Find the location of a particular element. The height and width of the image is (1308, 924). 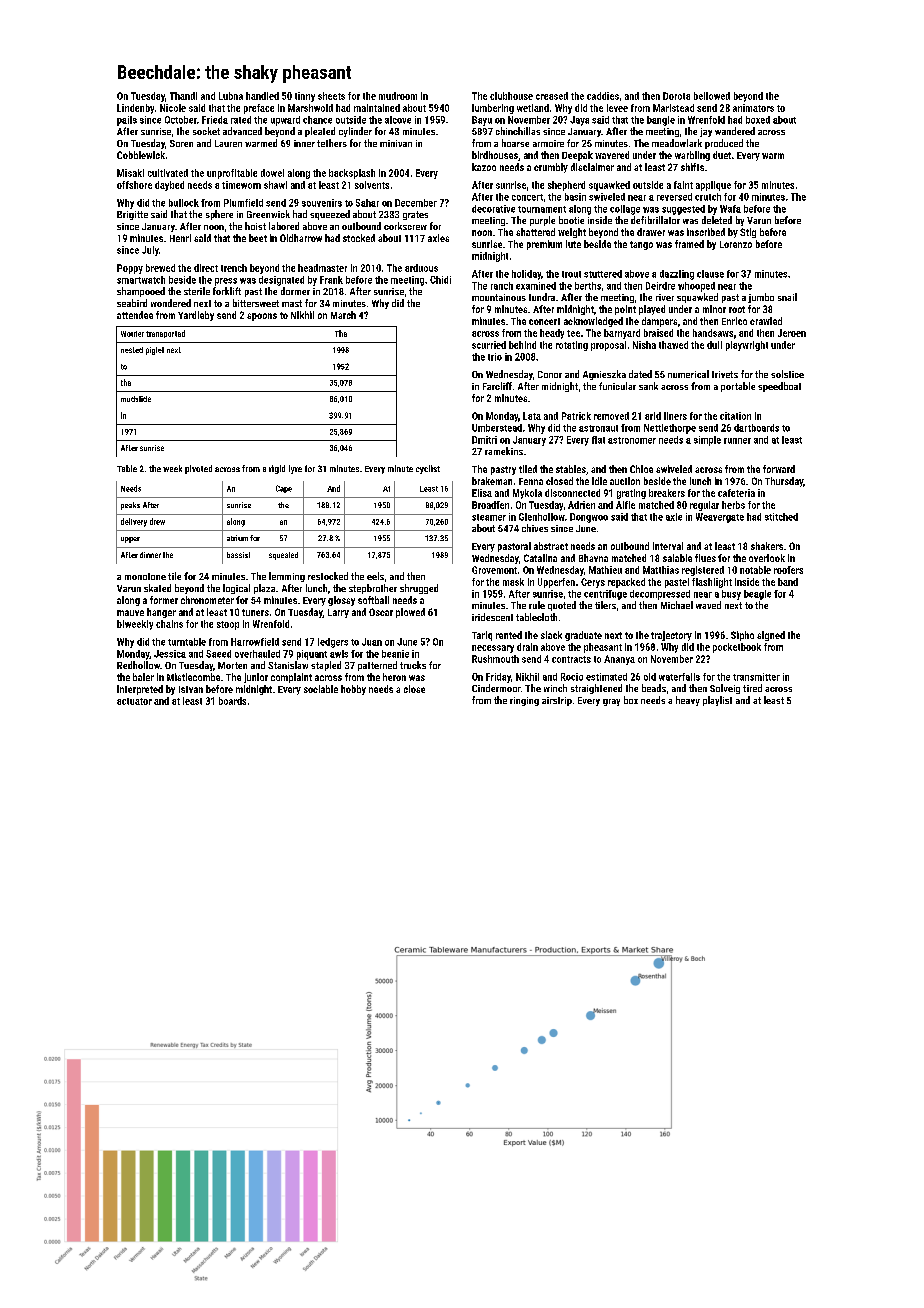

Dorota is located at coordinates (676, 96).
